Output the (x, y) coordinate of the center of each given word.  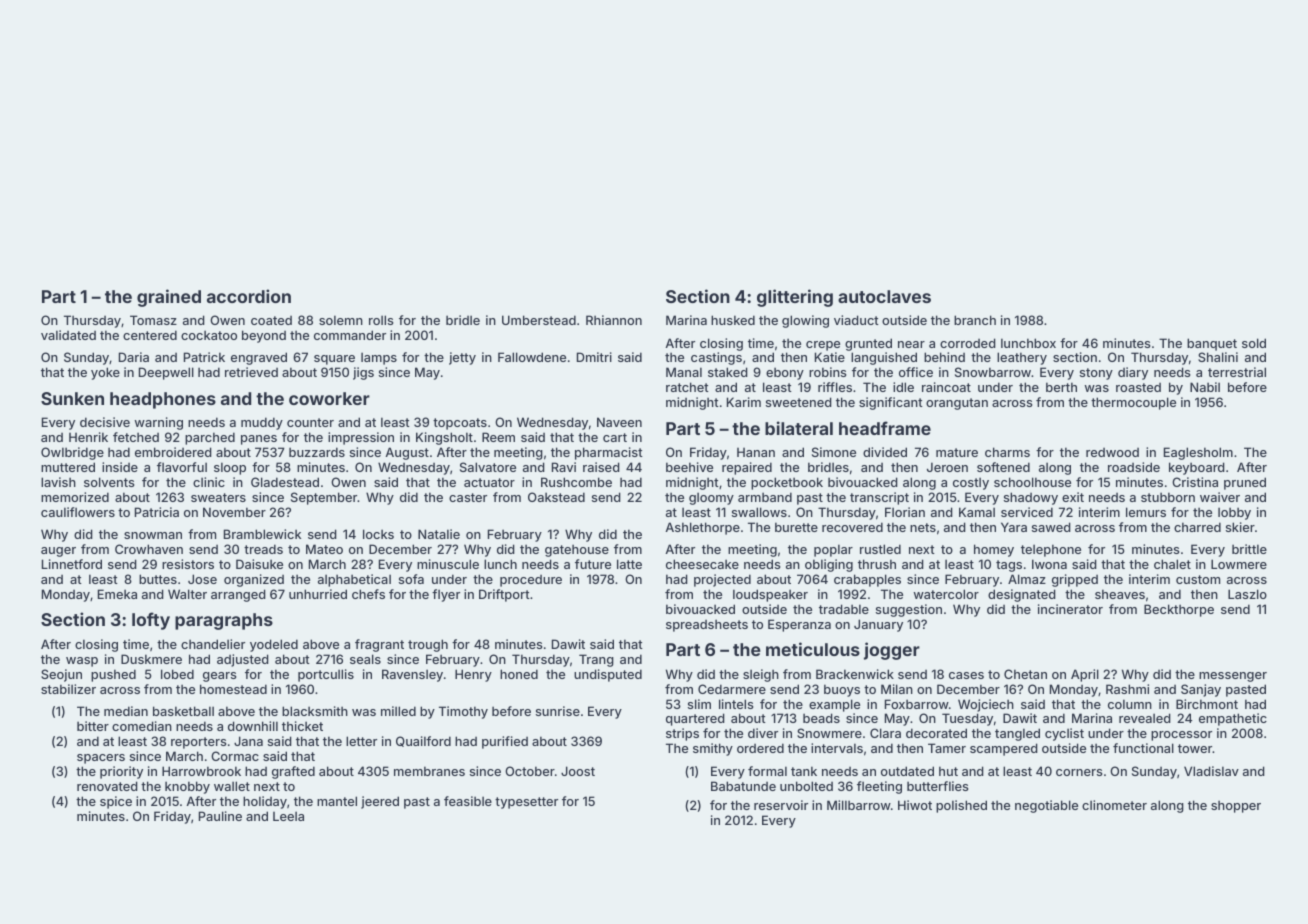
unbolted (806, 786)
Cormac (235, 756)
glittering (795, 298)
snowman (153, 535)
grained (169, 298)
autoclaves (884, 296)
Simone (834, 452)
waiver (1220, 497)
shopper (1236, 806)
